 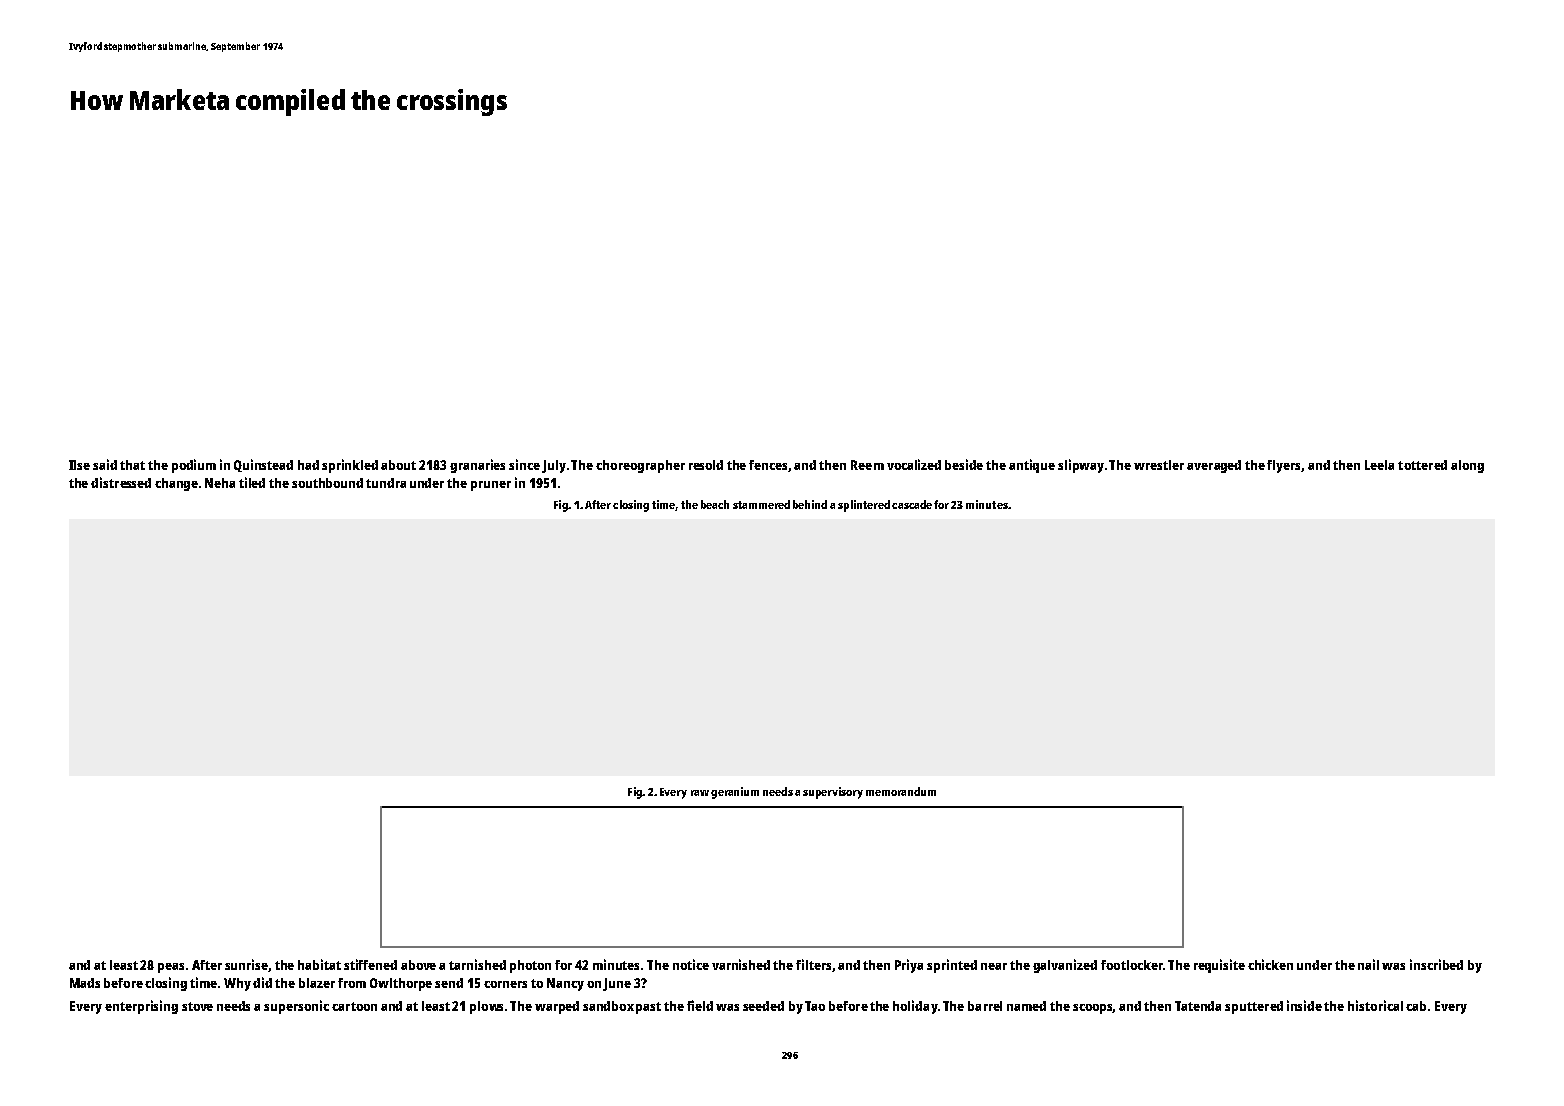 What do you see at coordinates (741, 964) in the screenshot?
I see `varnished` at bounding box center [741, 964].
